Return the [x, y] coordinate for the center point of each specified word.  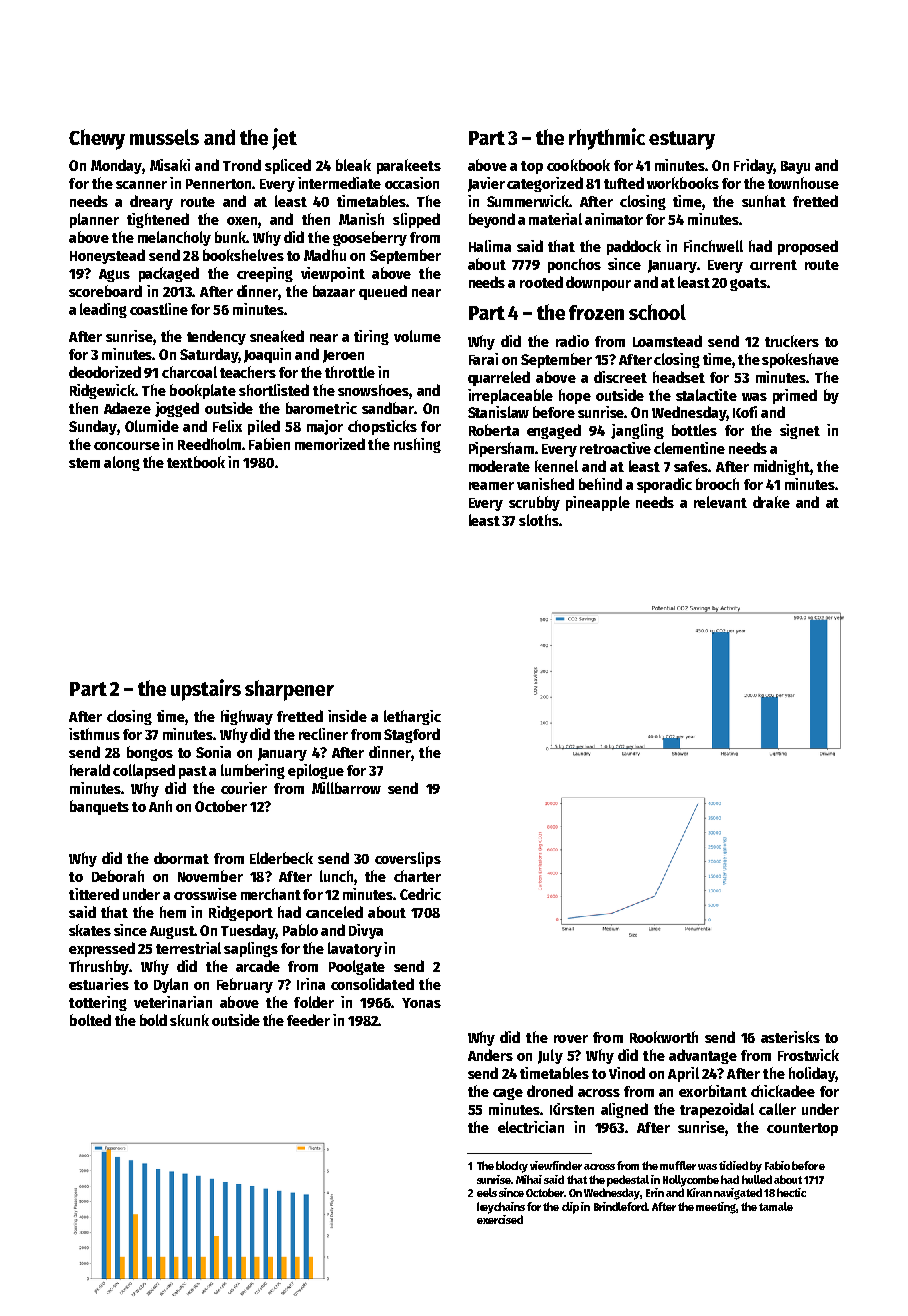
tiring [371, 337]
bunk [230, 237]
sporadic [664, 485]
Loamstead [667, 341]
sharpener [289, 690]
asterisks [790, 1037]
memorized [330, 444]
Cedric [420, 894]
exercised [500, 1219]
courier [244, 788]
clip [570, 1208]
